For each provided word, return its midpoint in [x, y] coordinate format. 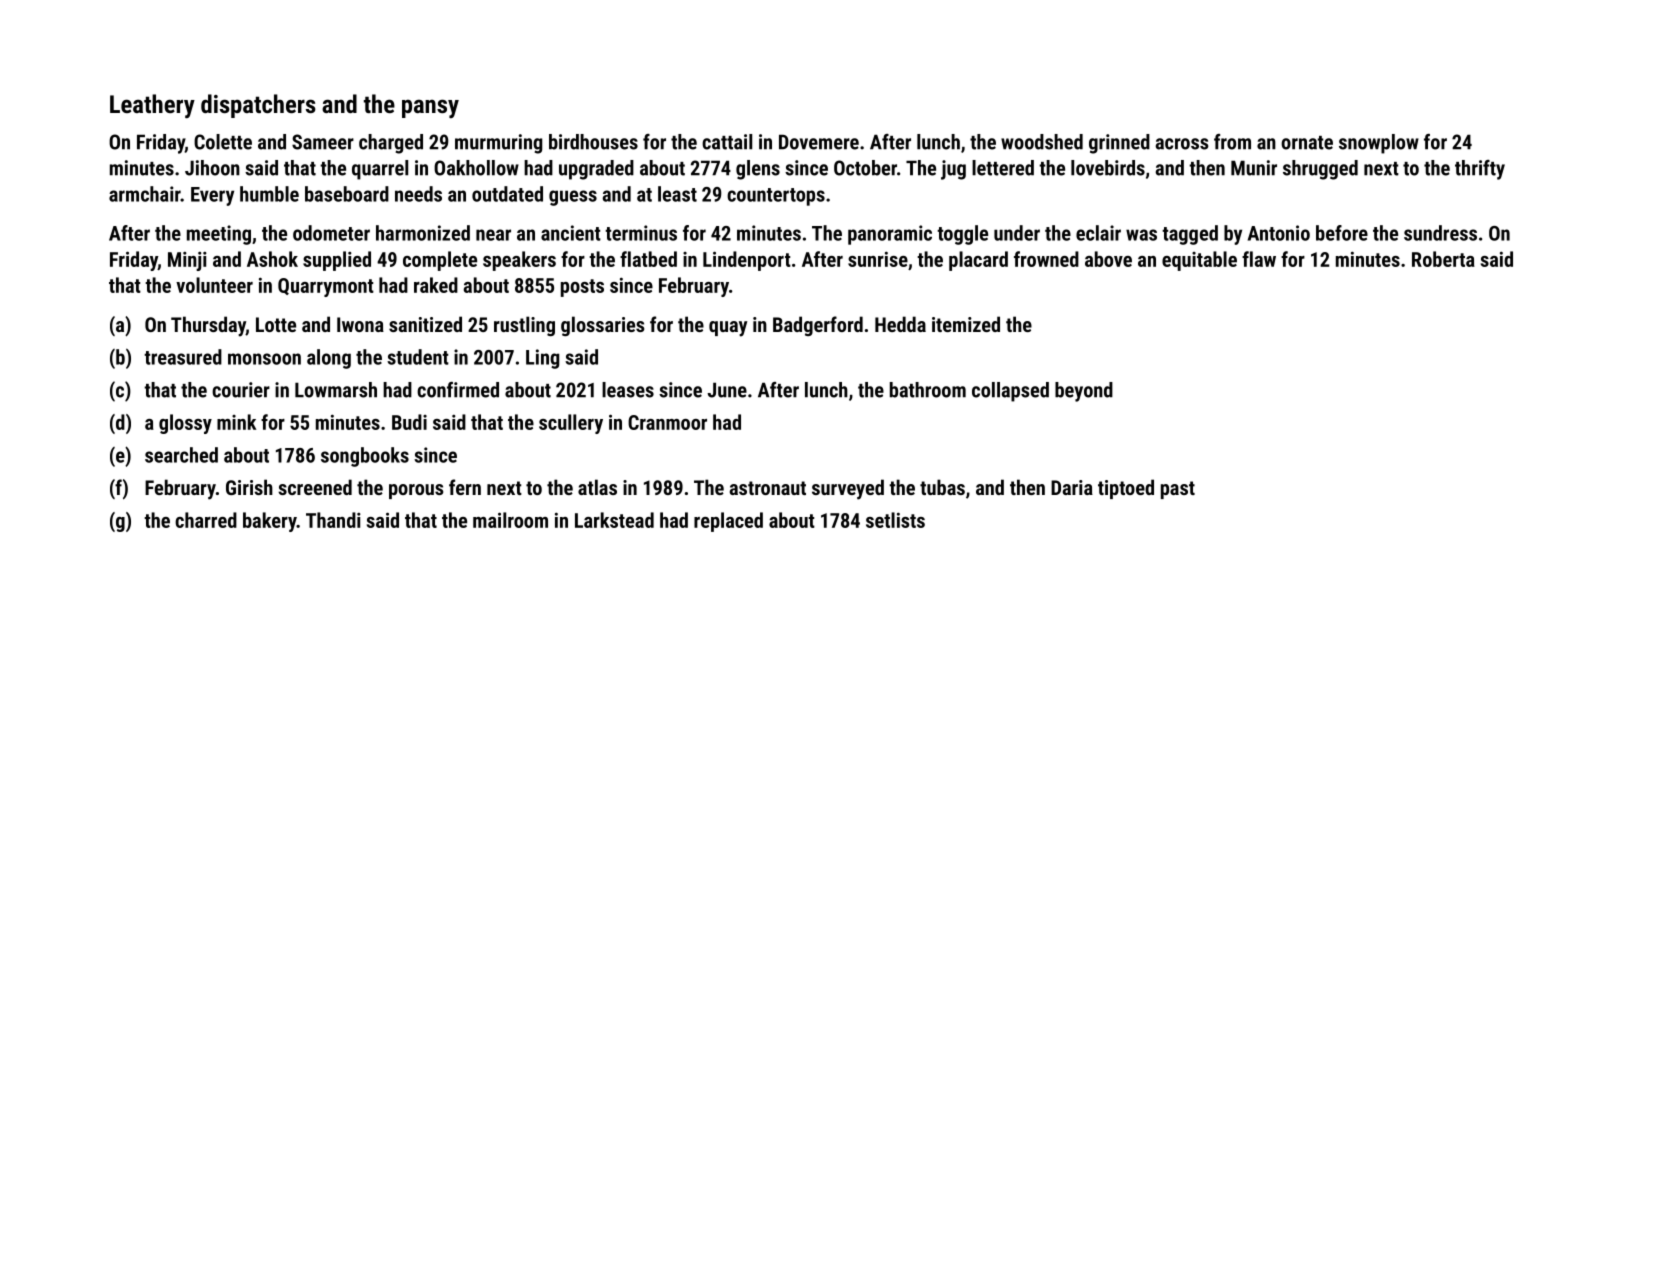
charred [206, 520]
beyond [1084, 392]
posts [582, 288]
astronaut [768, 488]
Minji [187, 261]
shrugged [1320, 170]
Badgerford [818, 326]
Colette [223, 142]
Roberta [1443, 259]
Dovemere [819, 142]
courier [241, 390]
